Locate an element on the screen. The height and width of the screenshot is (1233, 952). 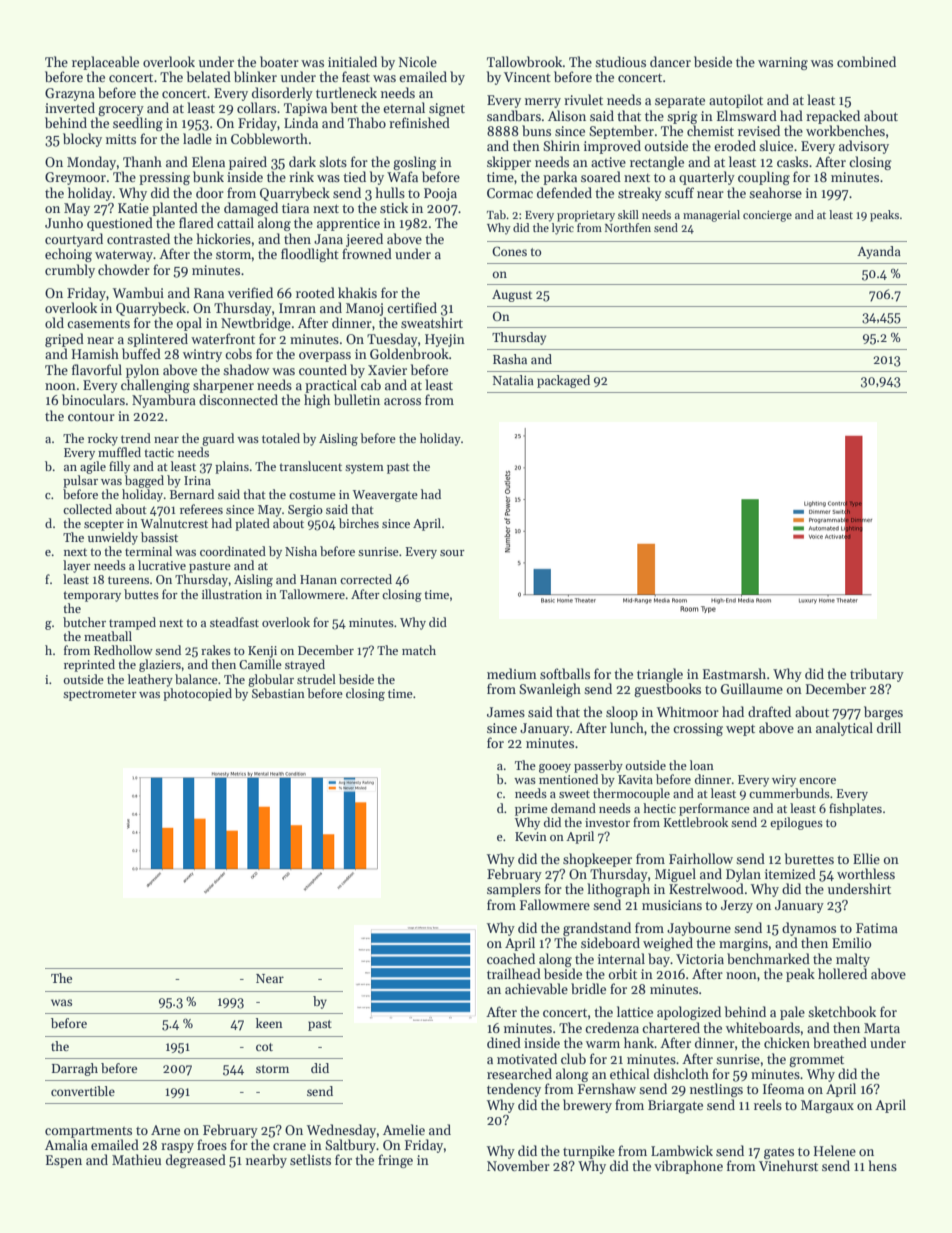
wiry is located at coordinates (784, 781).
